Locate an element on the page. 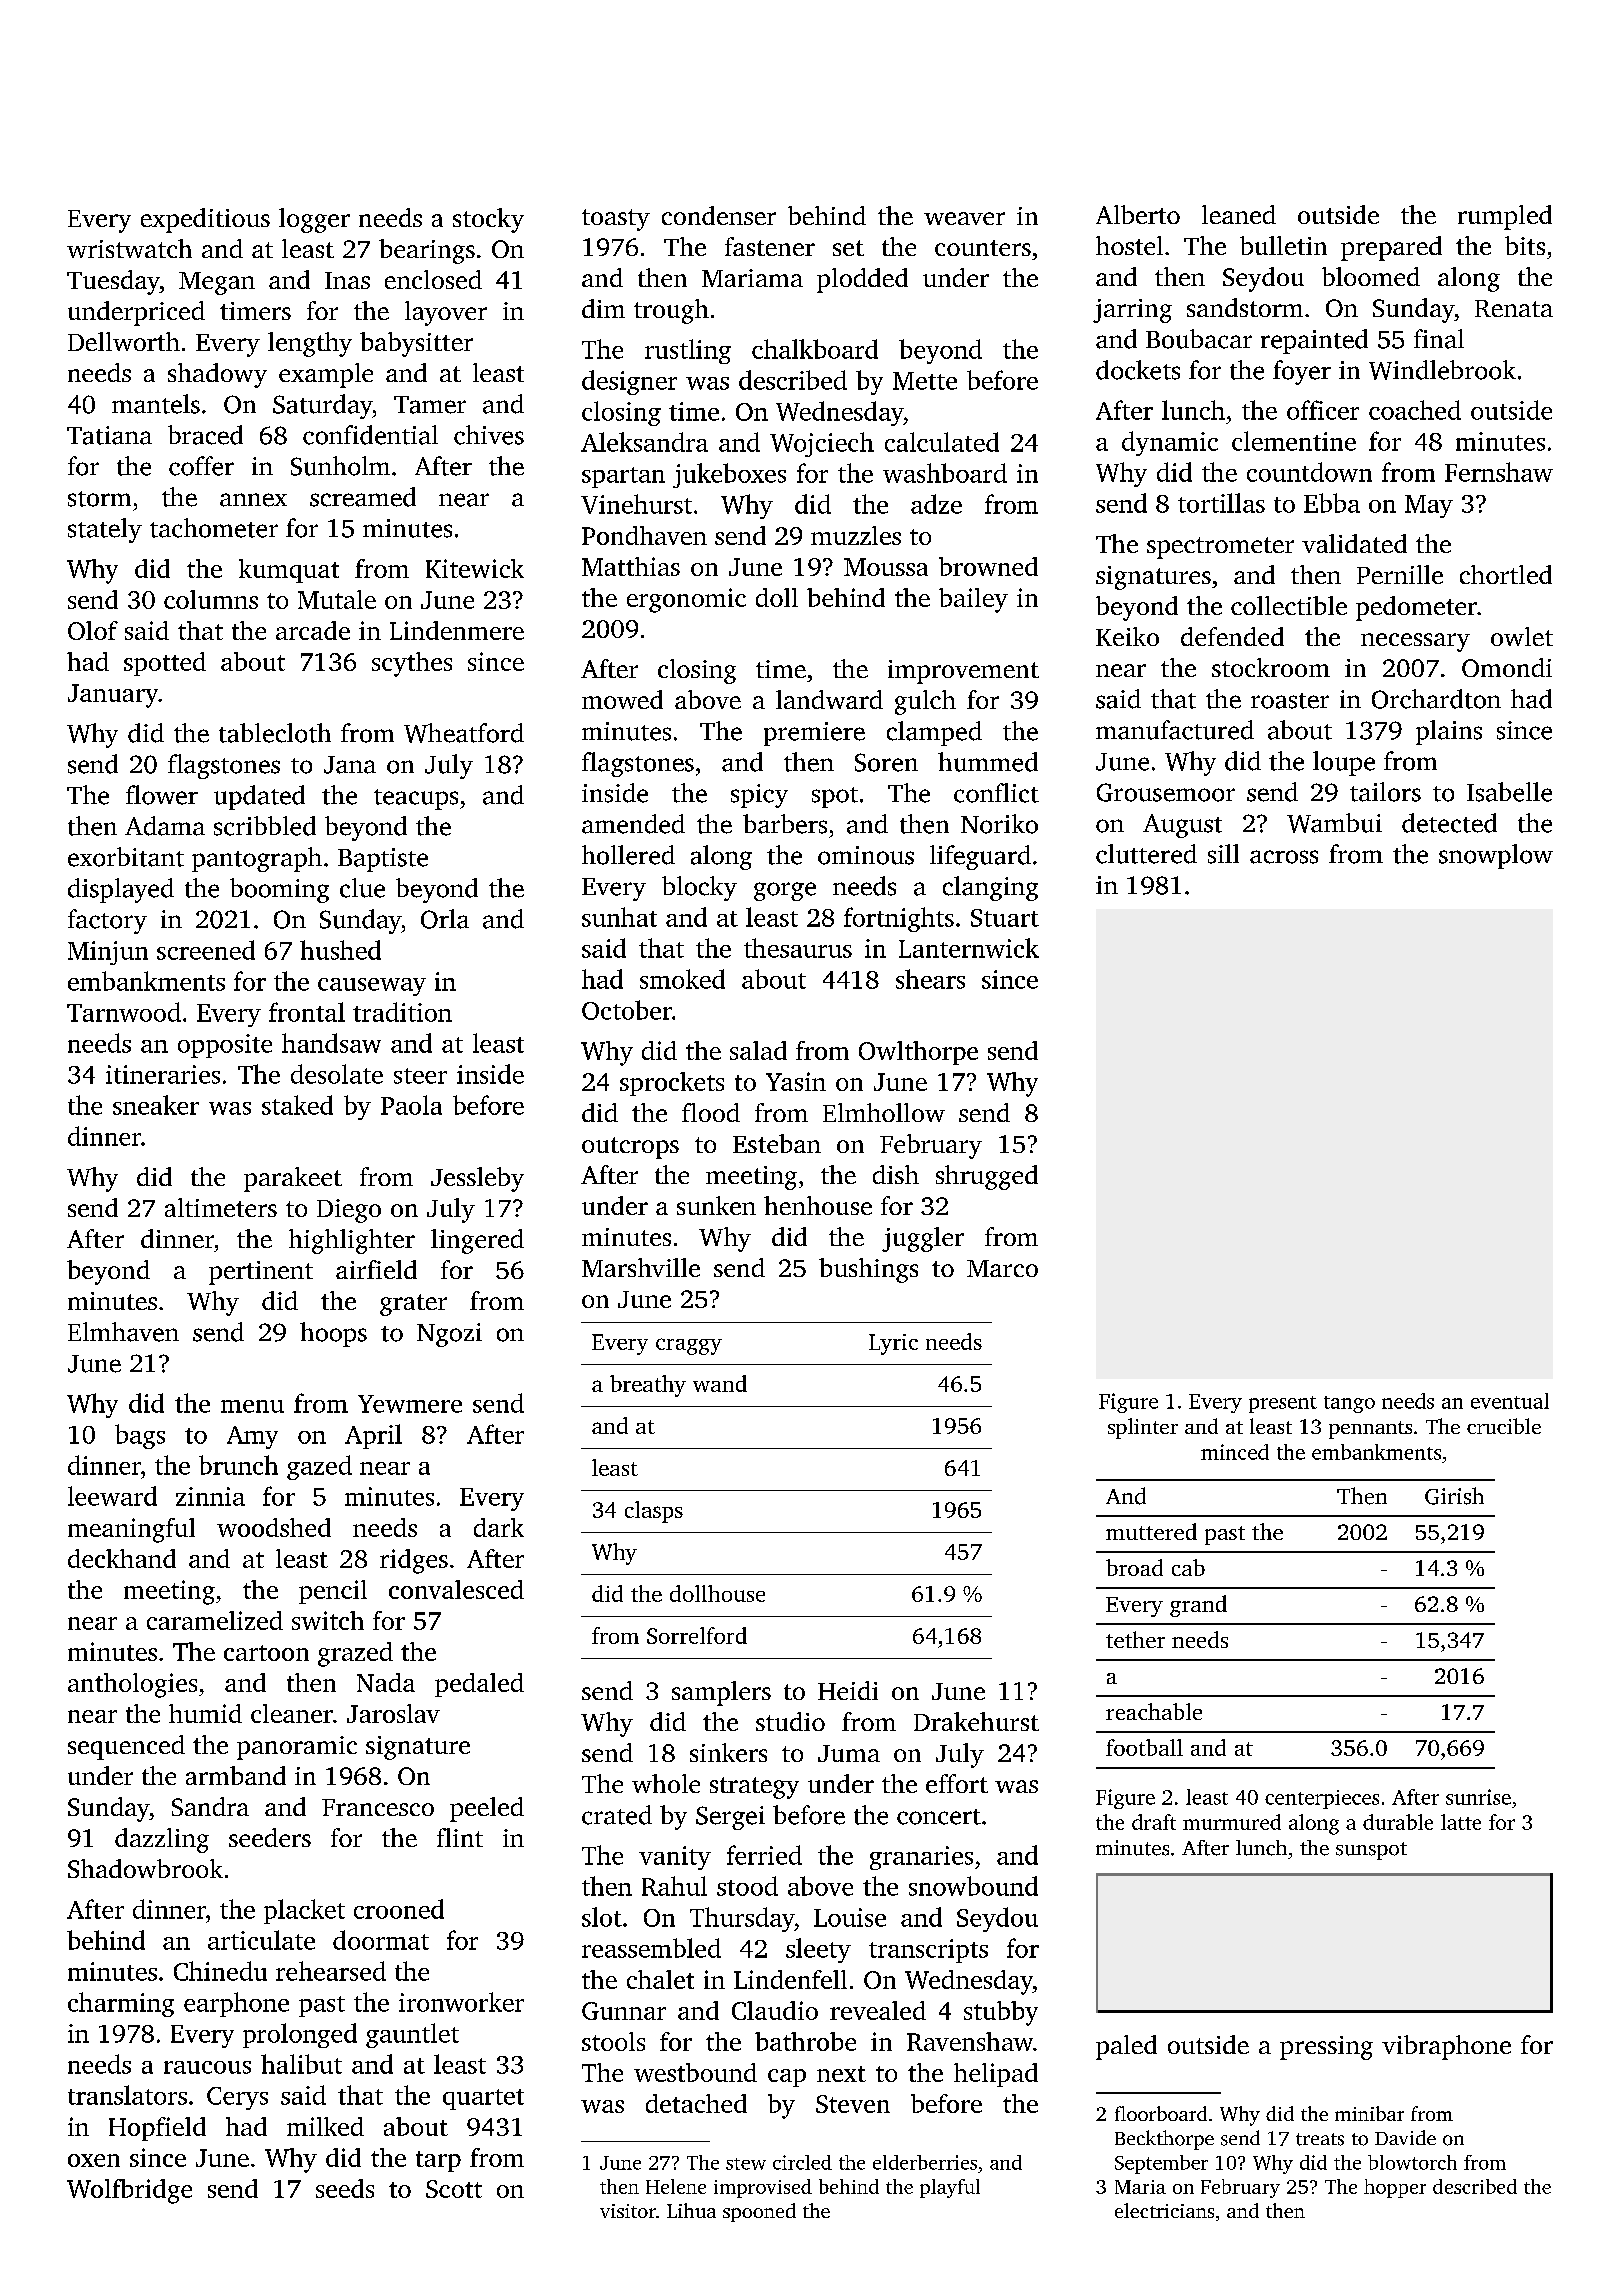 The height and width of the page is (2292, 1620). improvement is located at coordinates (963, 672).
